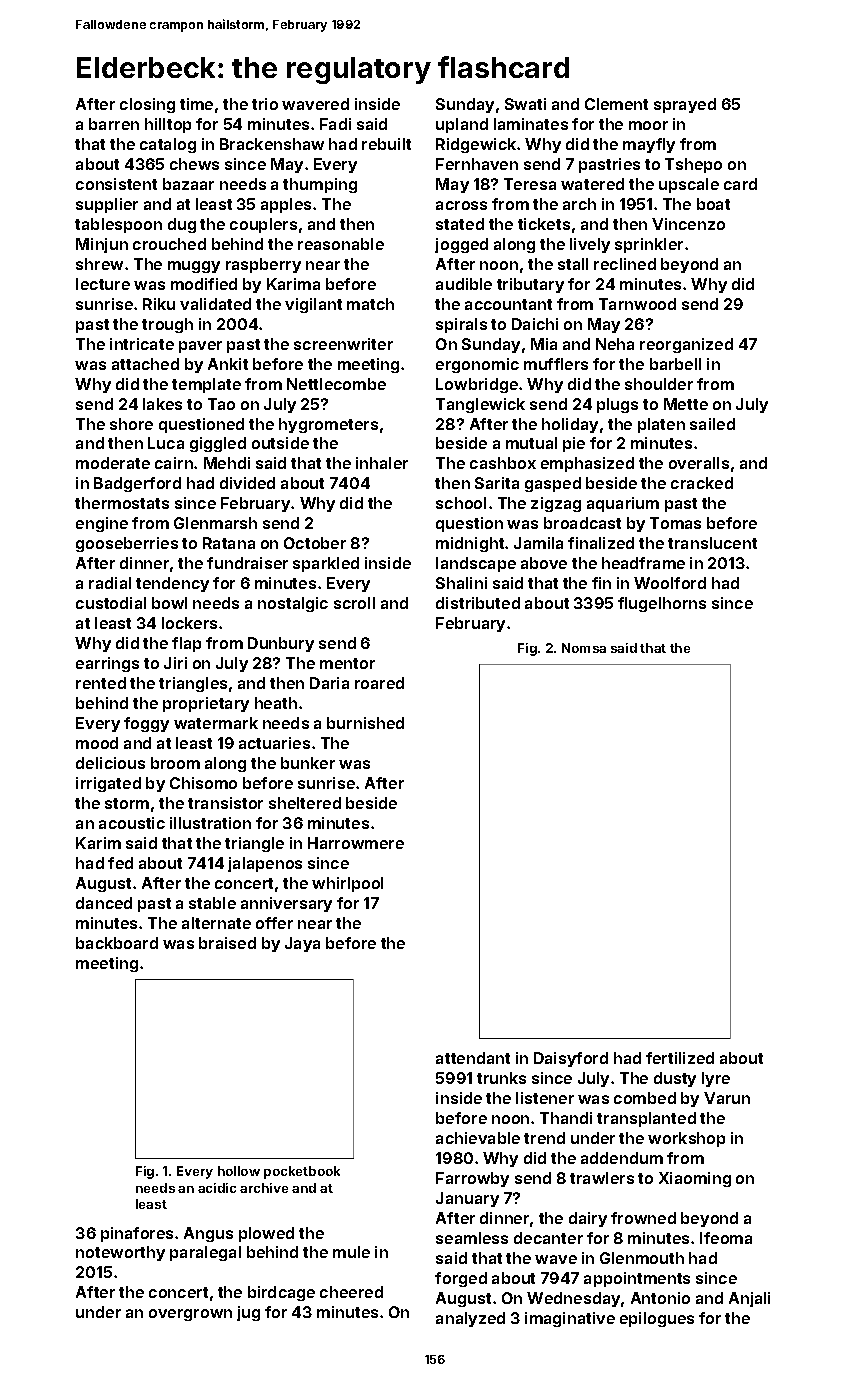  What do you see at coordinates (472, 1238) in the screenshot?
I see `seamless` at bounding box center [472, 1238].
